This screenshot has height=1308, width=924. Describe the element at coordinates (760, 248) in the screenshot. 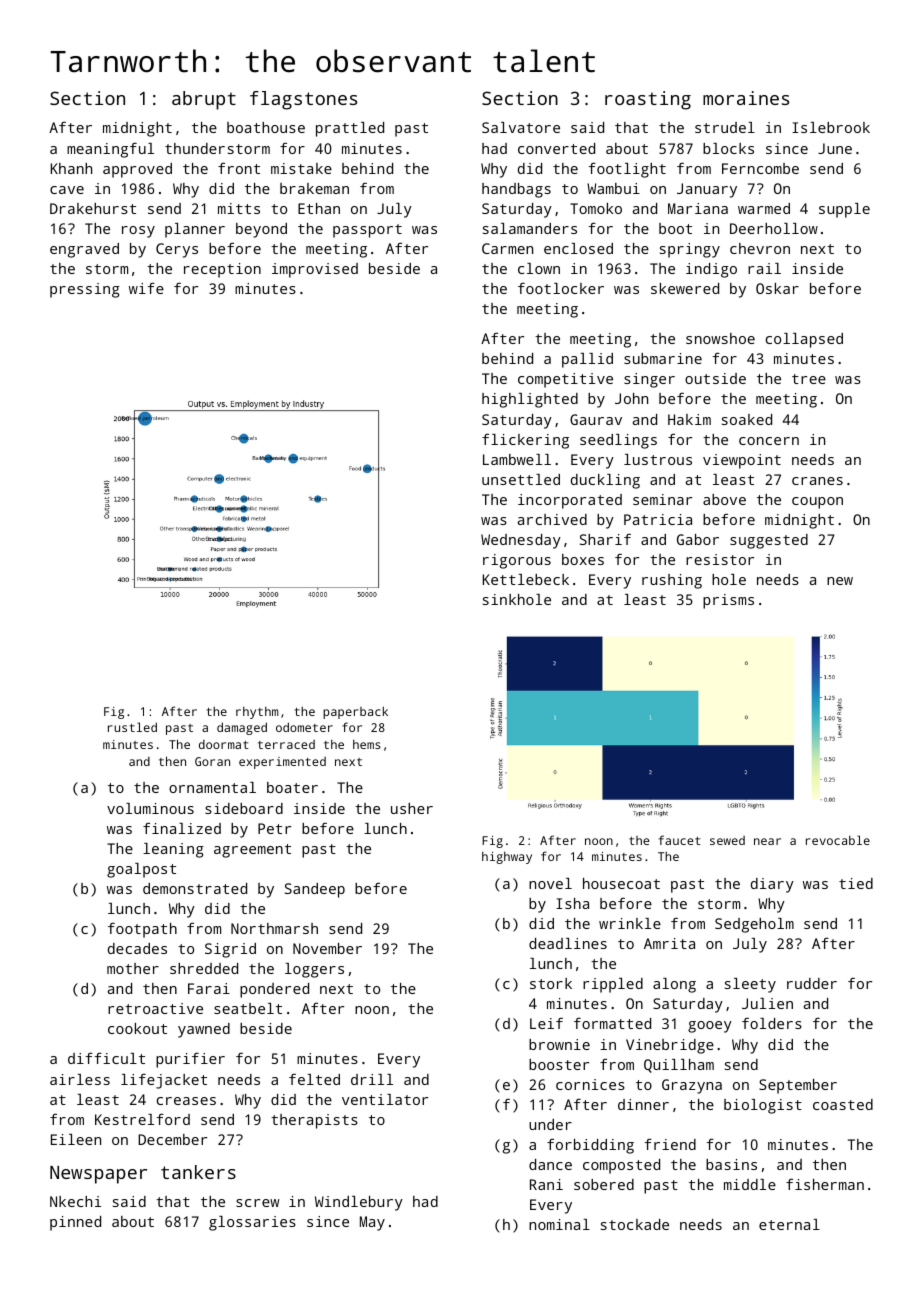

I see `chevron` at that location.
